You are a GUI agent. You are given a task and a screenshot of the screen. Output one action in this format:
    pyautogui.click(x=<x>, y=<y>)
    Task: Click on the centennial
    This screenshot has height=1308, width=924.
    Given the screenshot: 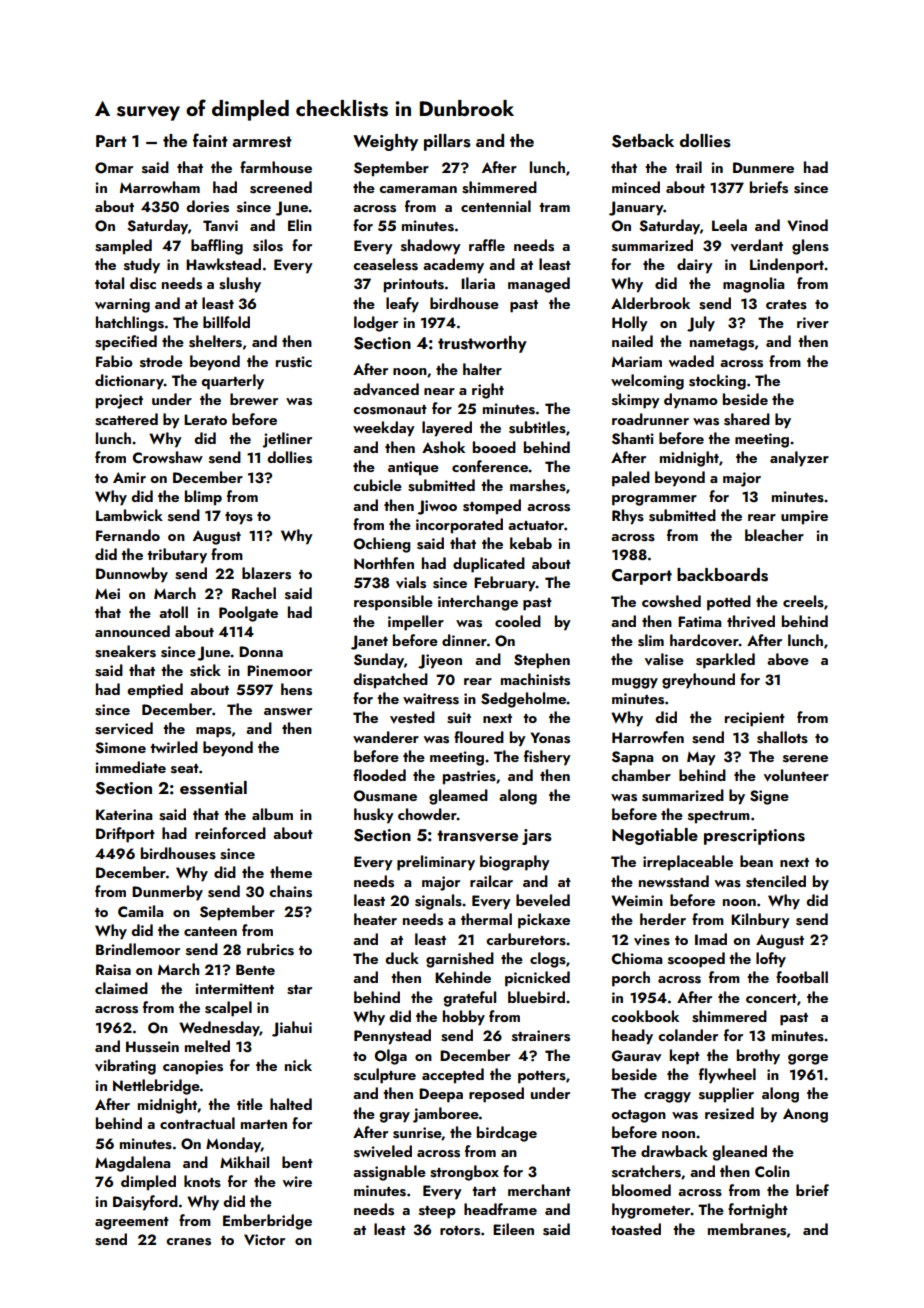 What is the action you would take?
    pyautogui.click(x=496, y=206)
